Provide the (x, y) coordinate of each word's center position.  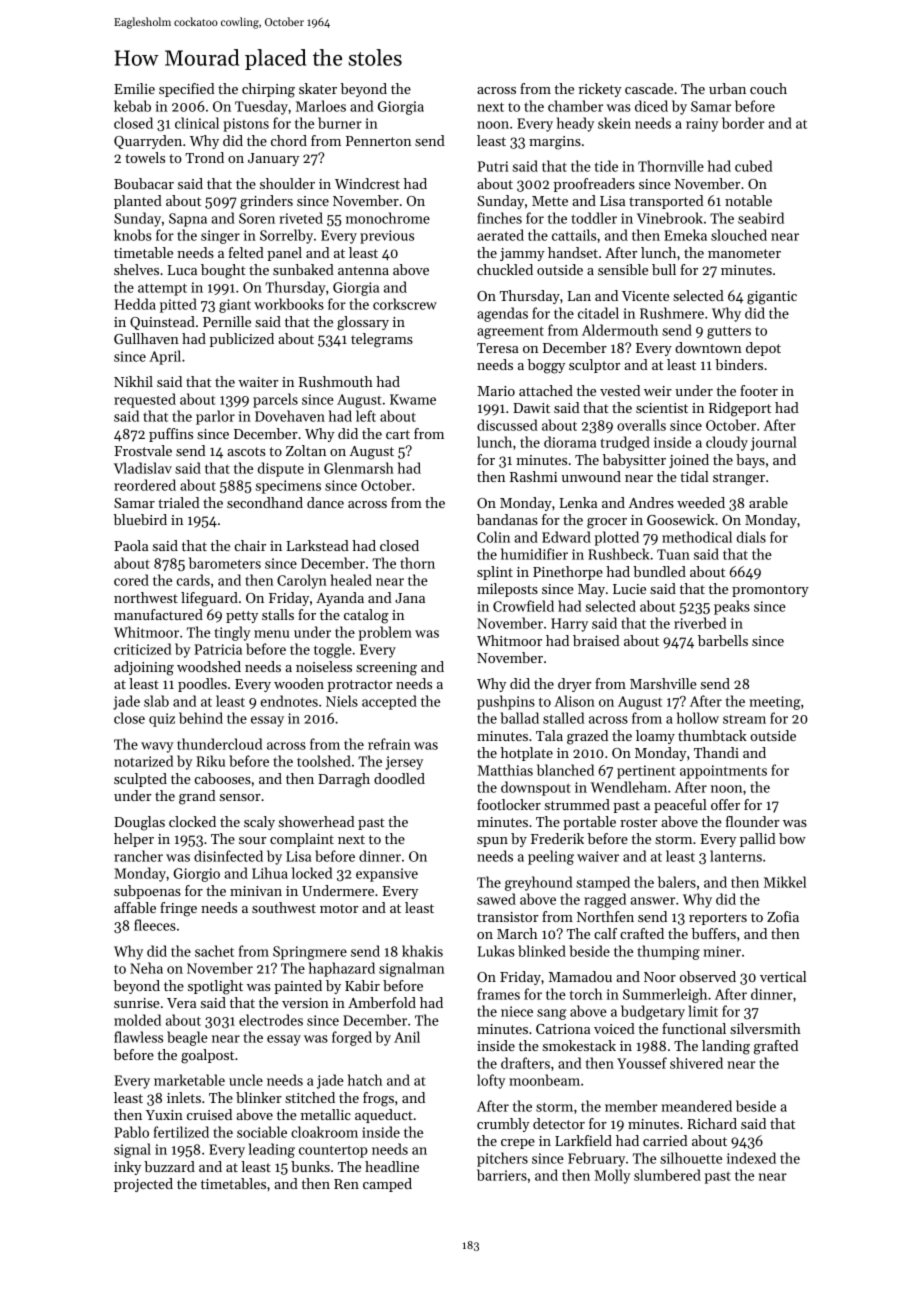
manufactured (158, 614)
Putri (493, 166)
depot (763, 349)
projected (143, 1185)
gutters (729, 332)
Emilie (134, 88)
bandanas (507, 519)
